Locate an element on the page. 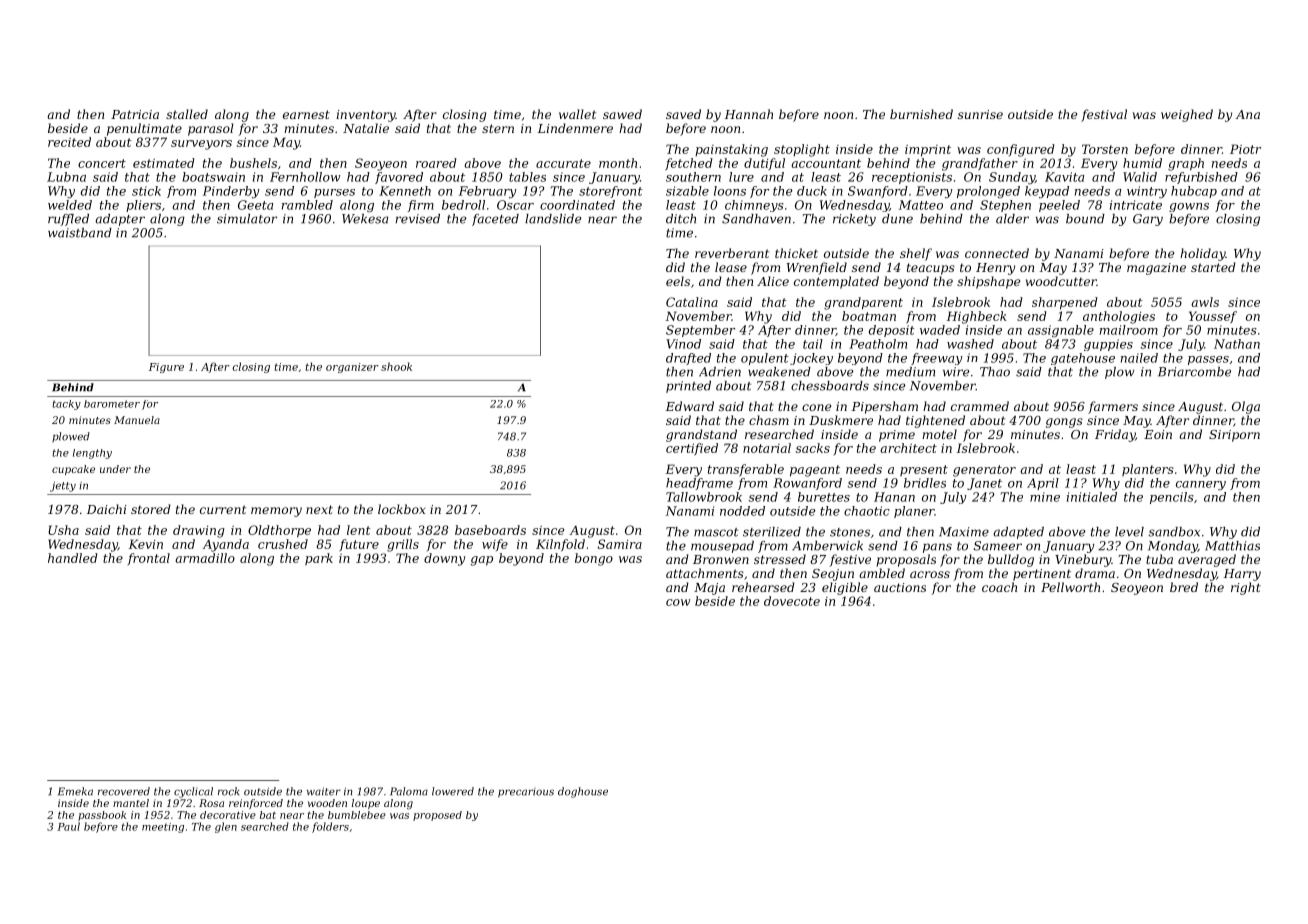 Image resolution: width=1308 pixels, height=924 pixels. folders is located at coordinates (330, 827).
